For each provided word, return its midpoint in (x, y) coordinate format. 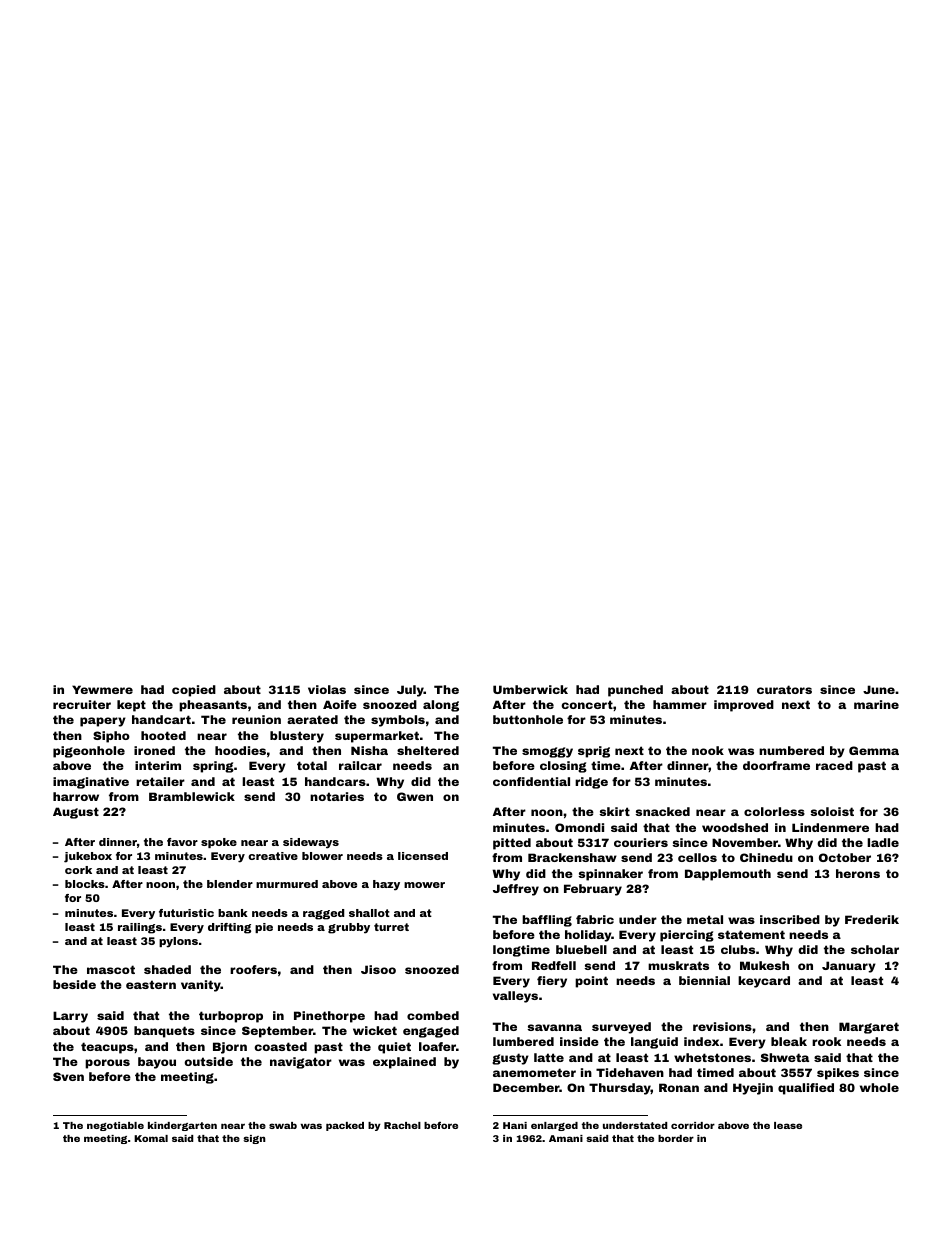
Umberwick (530, 689)
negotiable (115, 1126)
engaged (431, 1032)
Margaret (869, 1028)
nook (708, 750)
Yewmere (102, 689)
